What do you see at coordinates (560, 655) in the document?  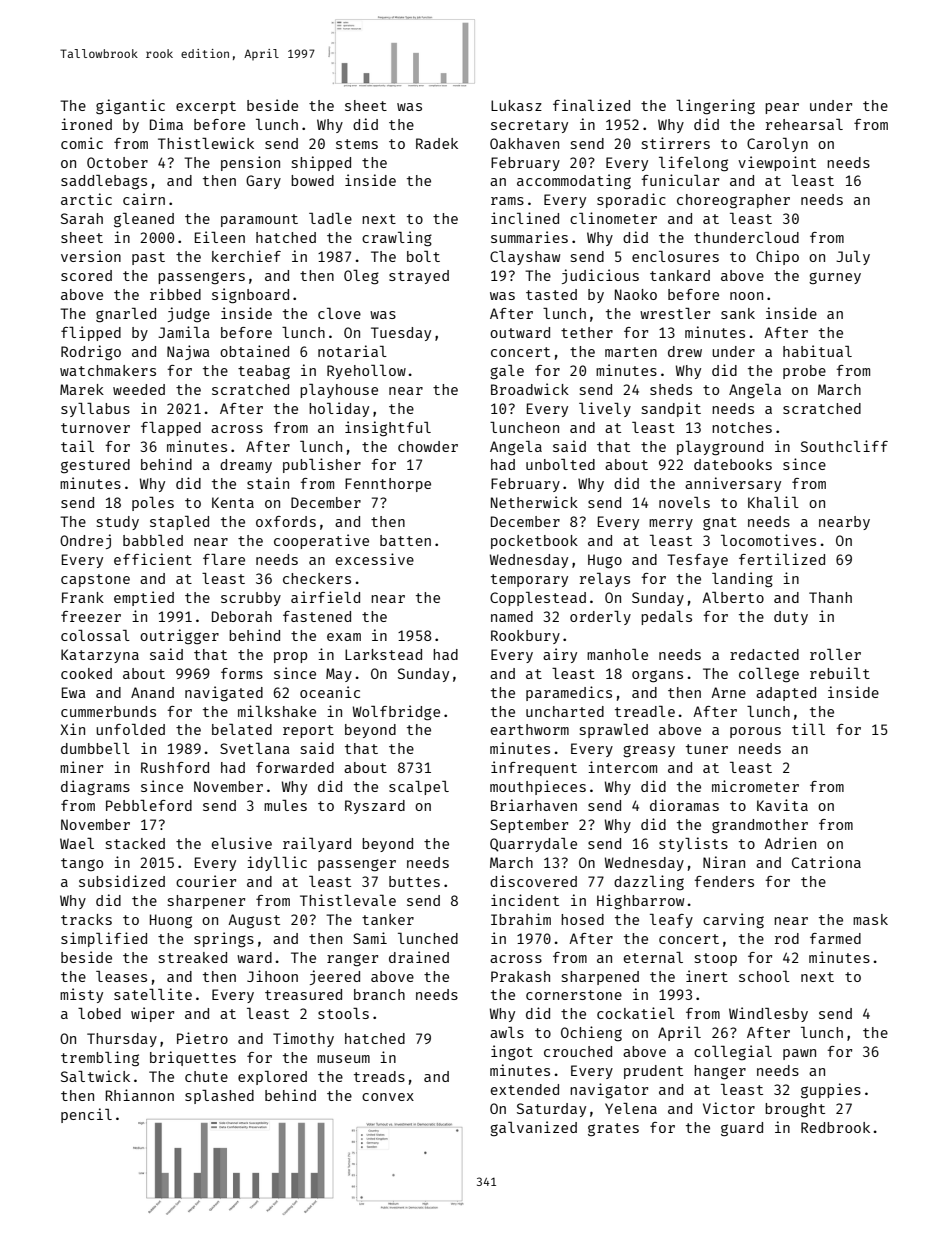 I see `airy` at bounding box center [560, 655].
